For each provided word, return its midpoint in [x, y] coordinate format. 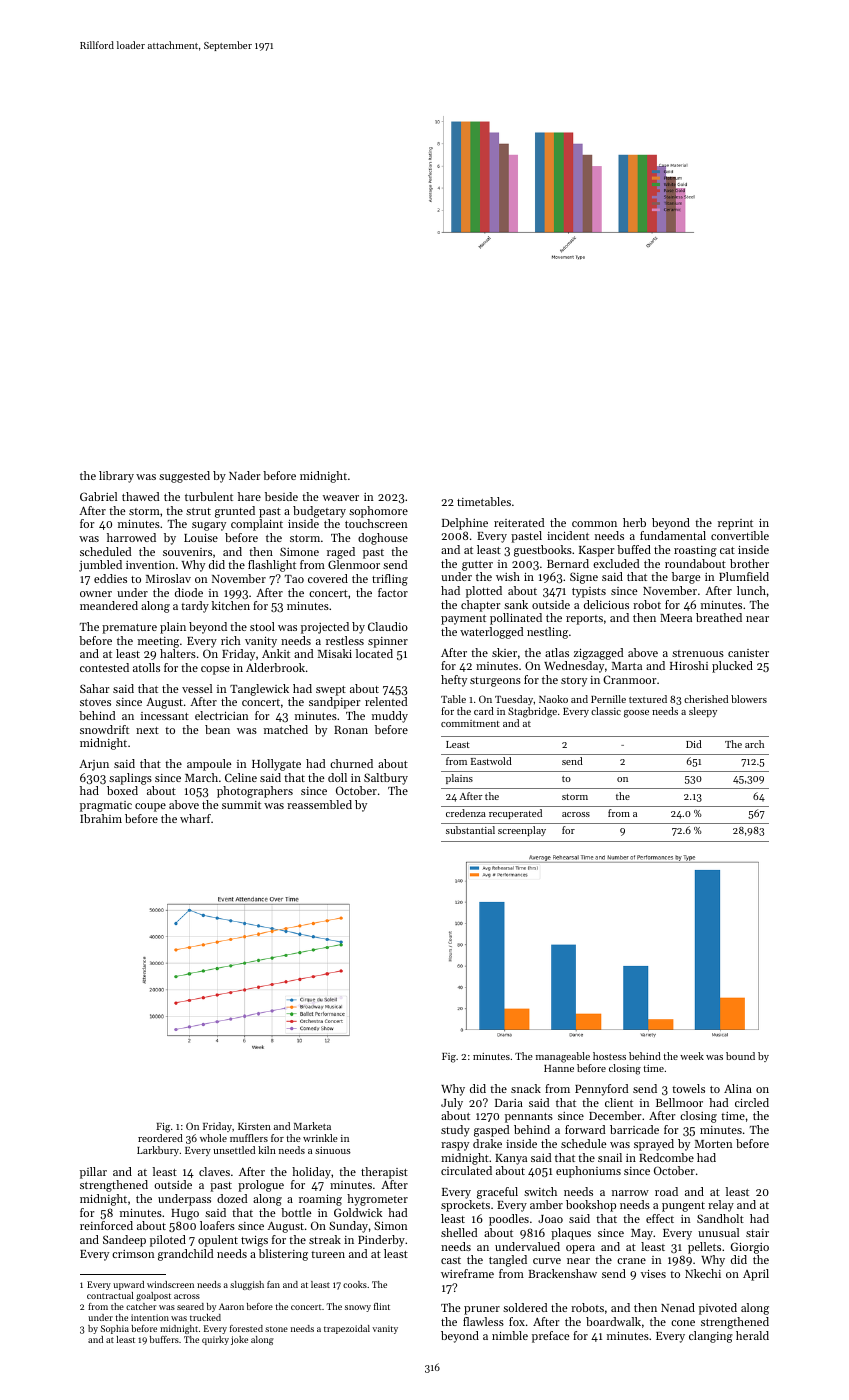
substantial [470, 830]
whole [213, 1138]
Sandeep [124, 1241]
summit [241, 805]
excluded [616, 563]
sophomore [378, 512]
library [116, 477]
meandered [109, 605]
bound [740, 1056]
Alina [738, 1088]
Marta [627, 666]
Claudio [388, 626]
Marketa [312, 1126]
